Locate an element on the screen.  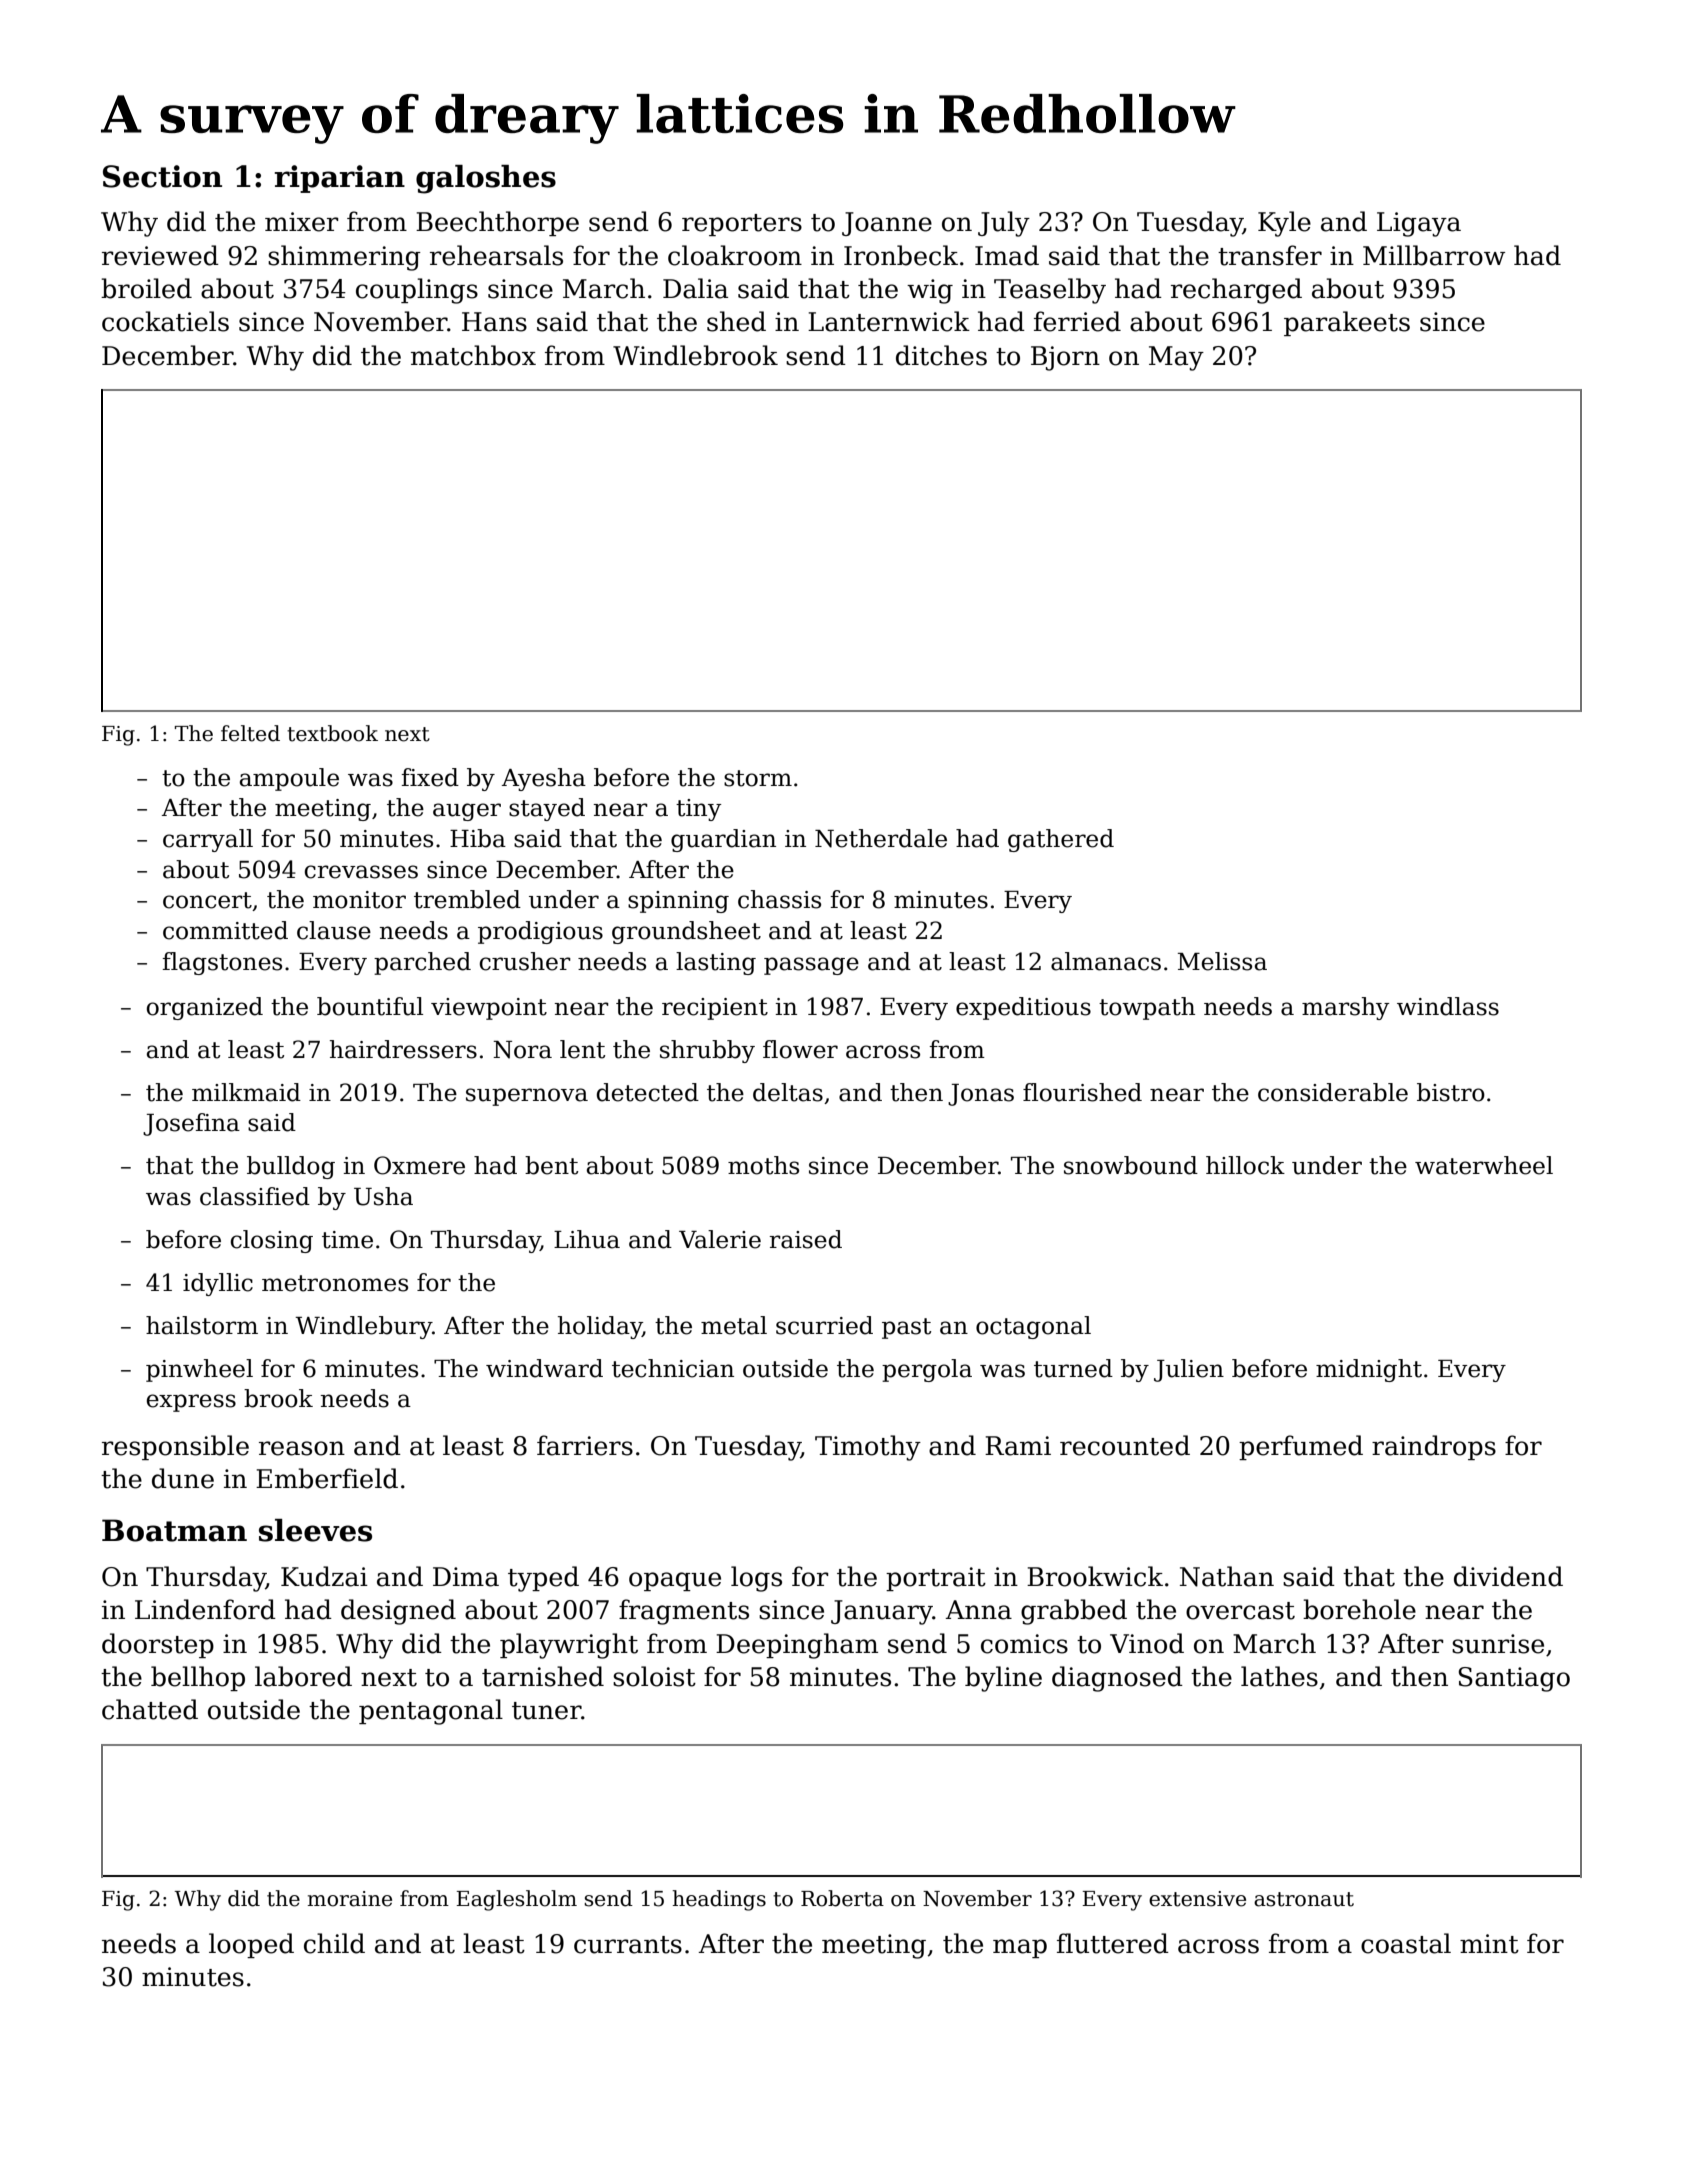
tiny is located at coordinates (698, 810).
